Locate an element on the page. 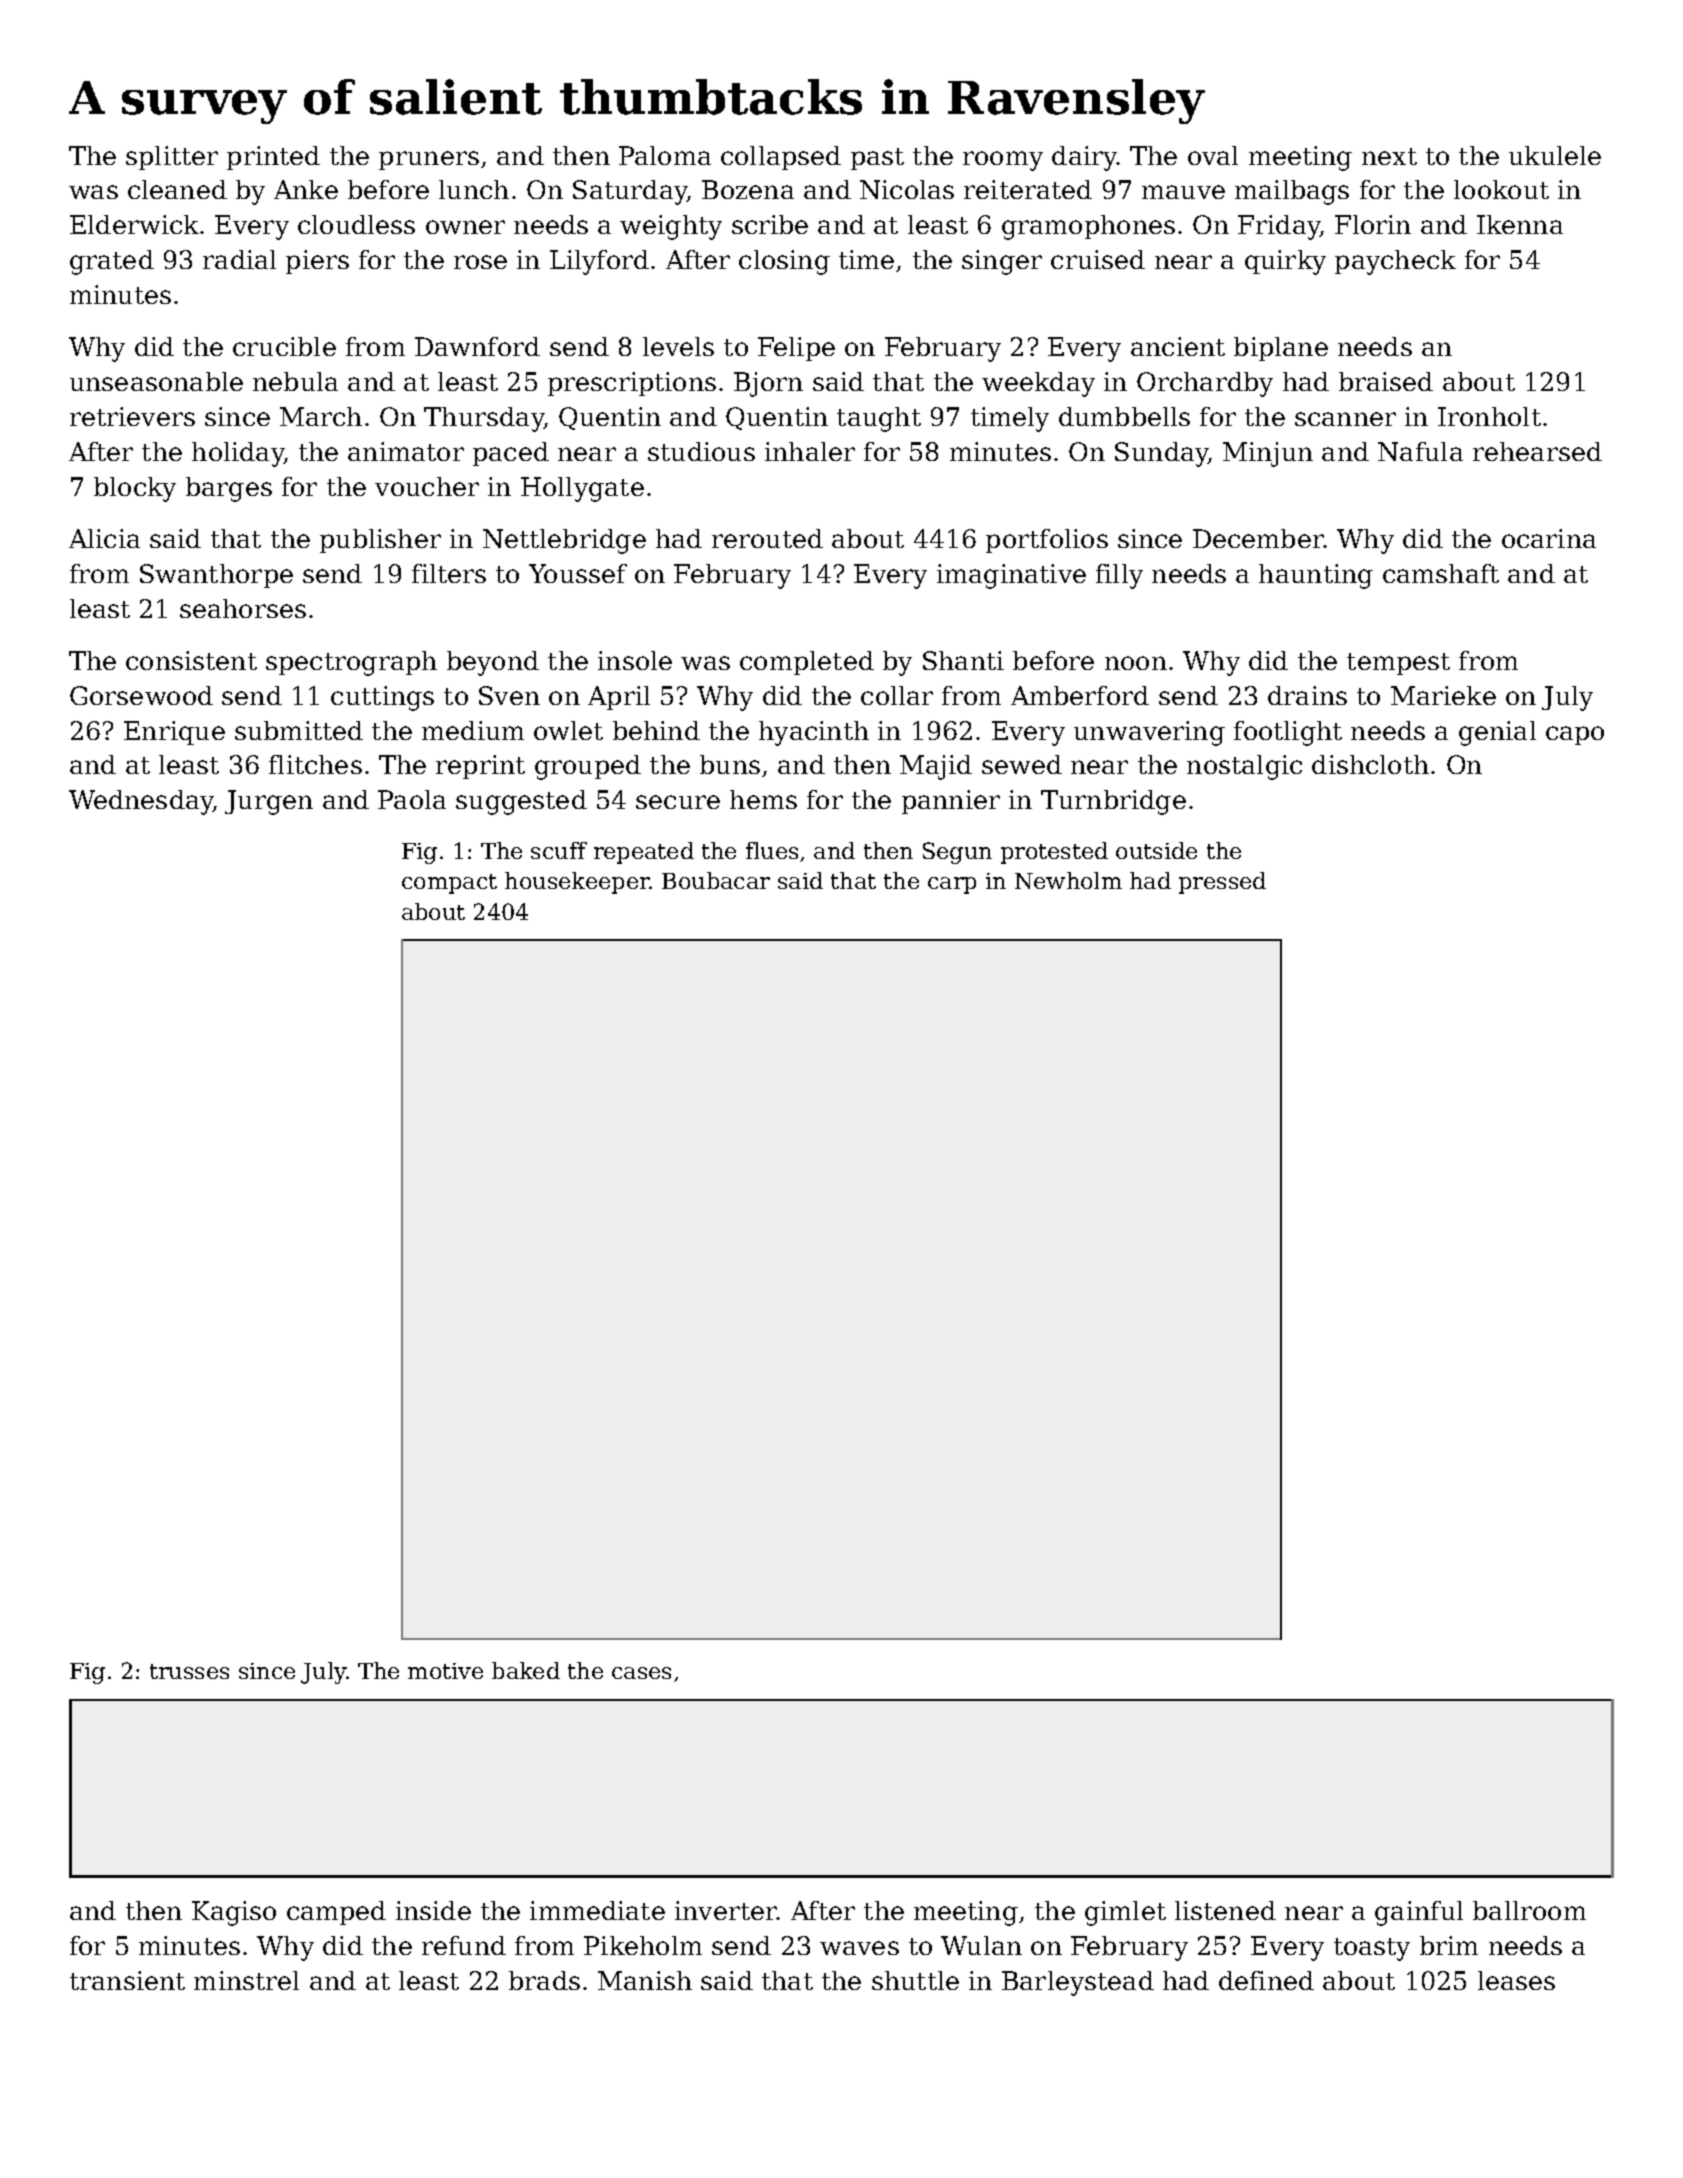 This page has height=2178, width=1683. pruners is located at coordinates (429, 160).
